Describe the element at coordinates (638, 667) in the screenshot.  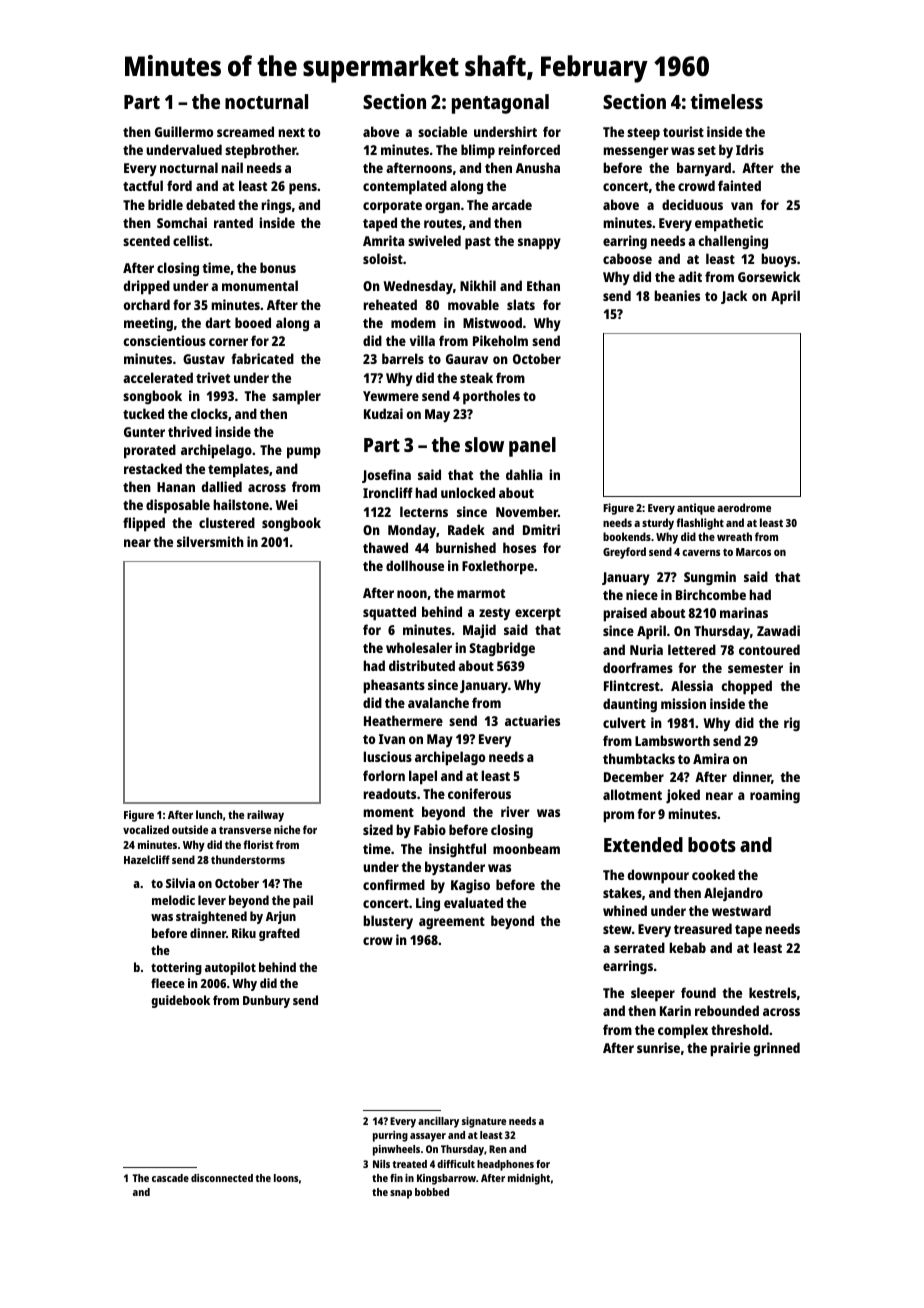
I see `doorframes` at that location.
